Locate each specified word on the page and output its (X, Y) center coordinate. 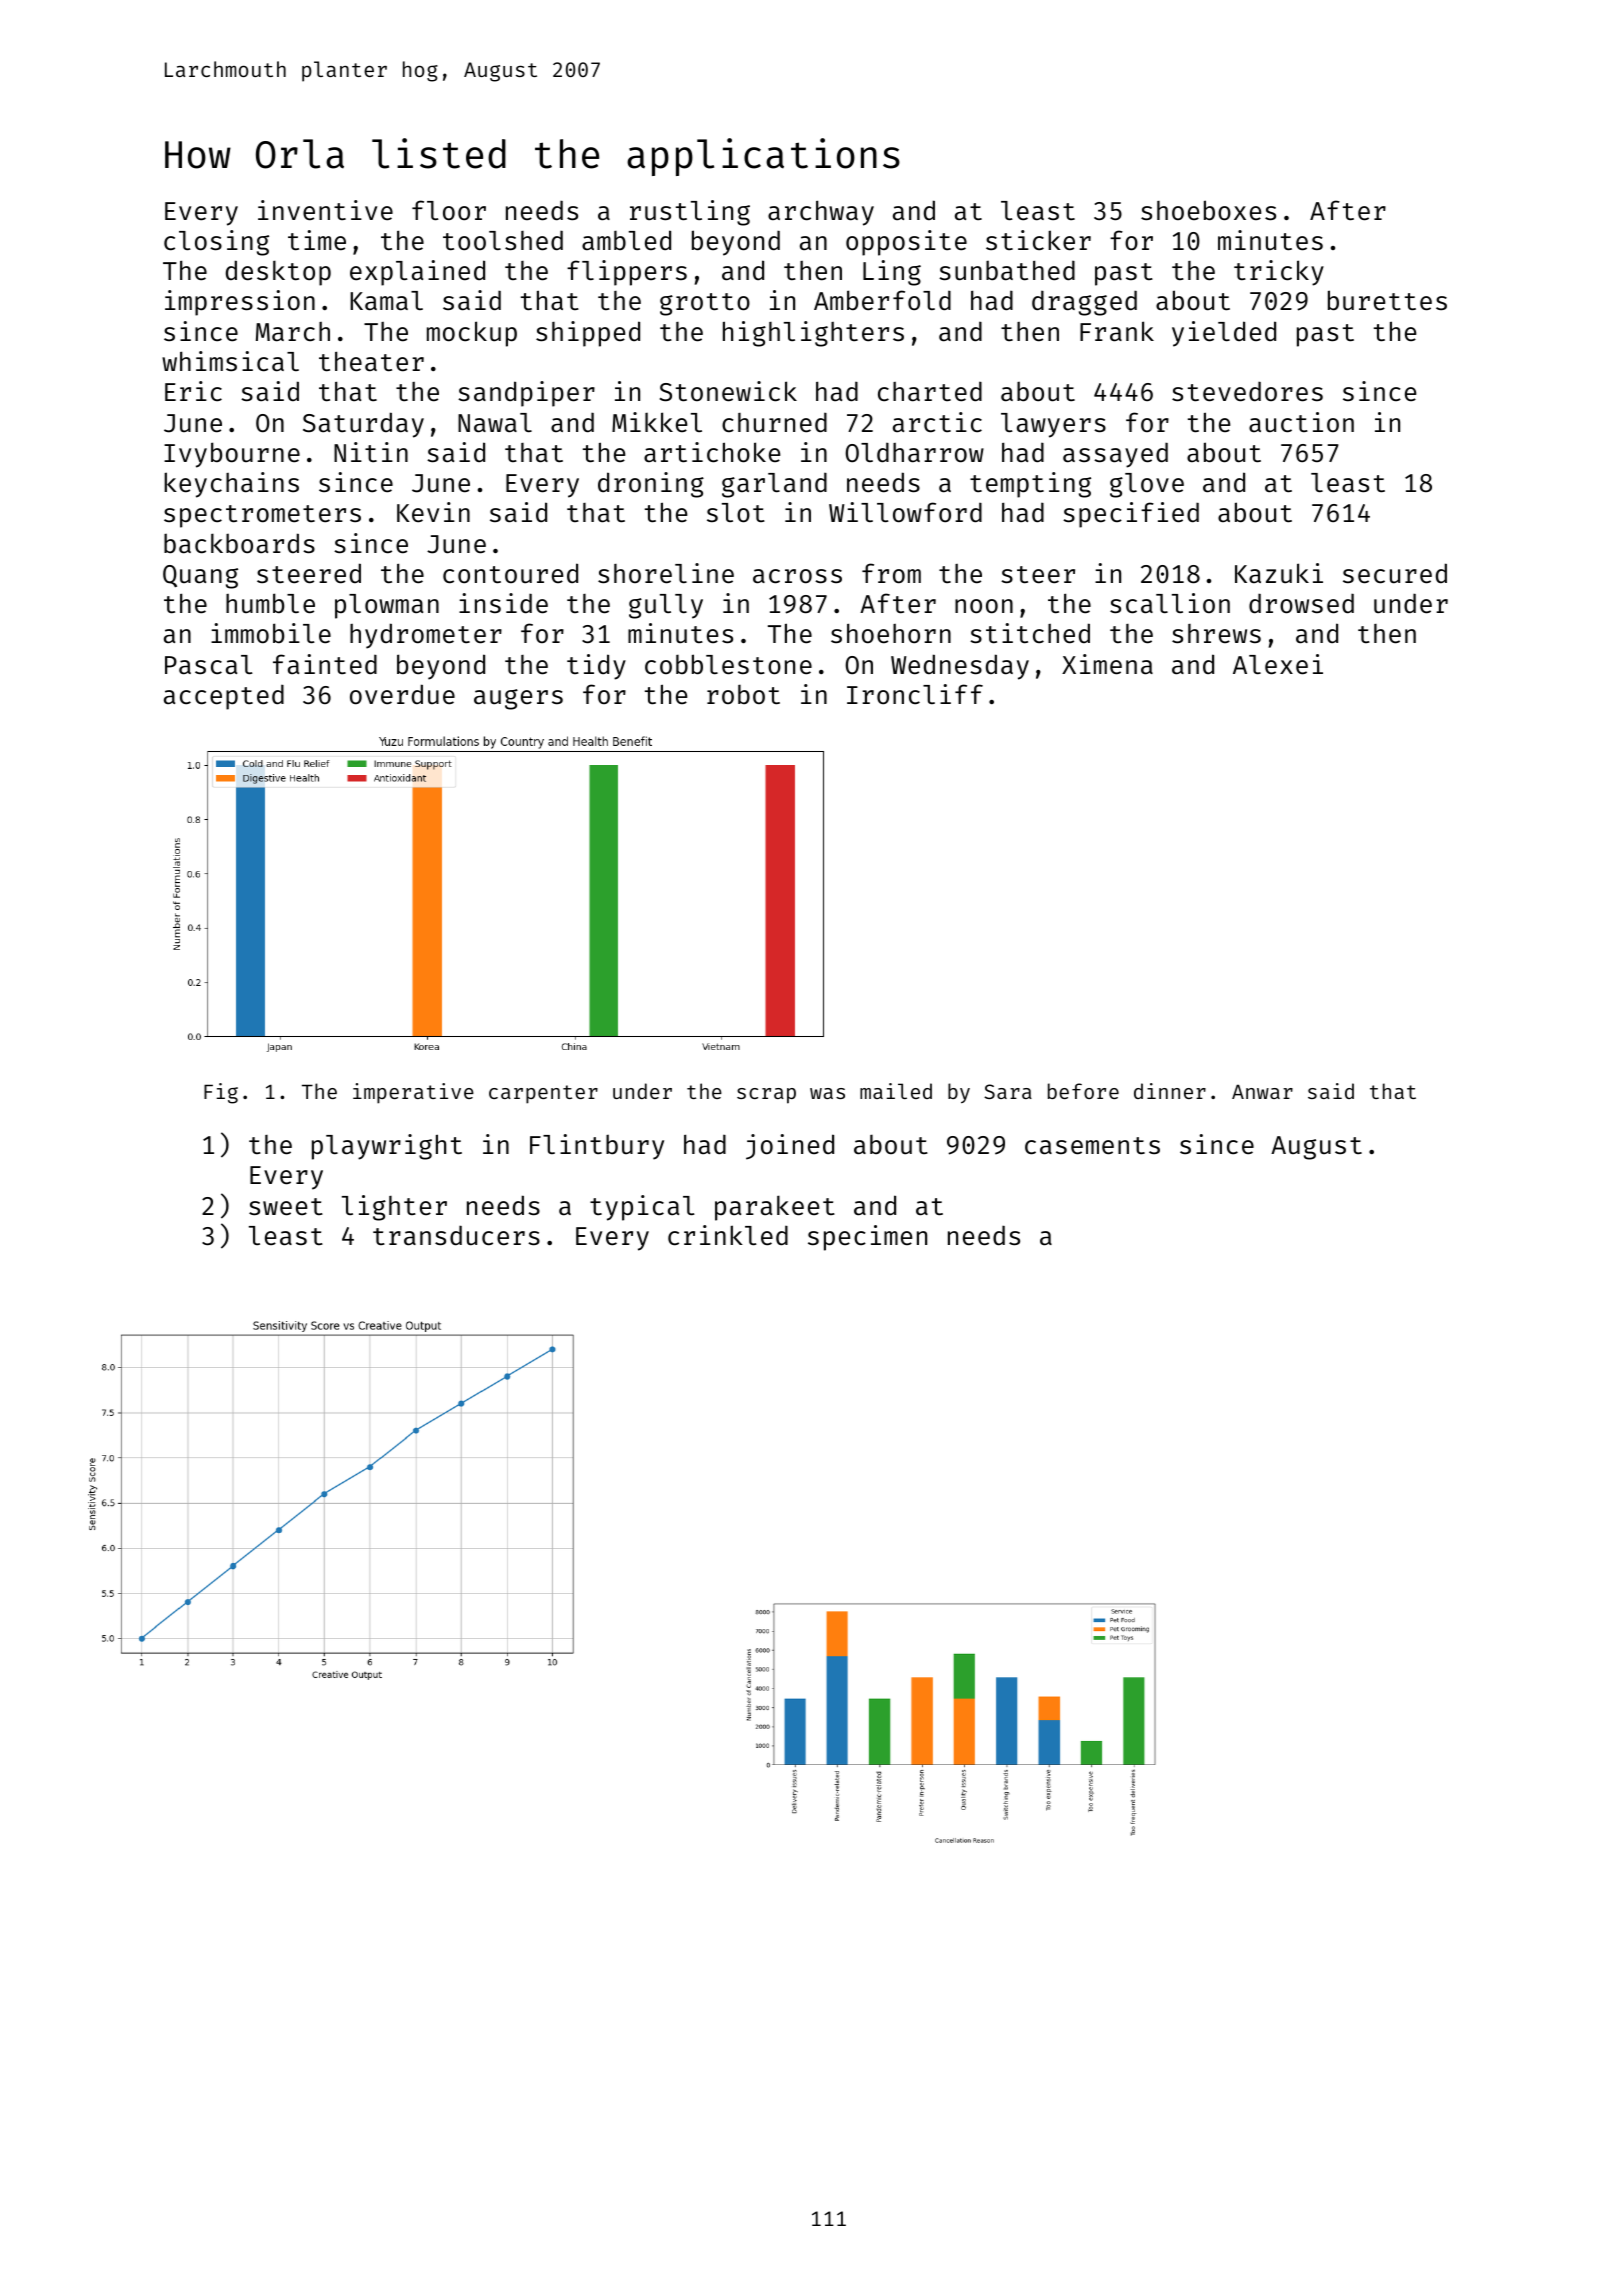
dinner (1170, 1091)
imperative (413, 1093)
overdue (402, 694)
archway (821, 213)
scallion (1170, 603)
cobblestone (728, 664)
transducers (456, 1235)
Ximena (1107, 664)
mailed (896, 1091)
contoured (510, 573)
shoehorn (891, 634)
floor (449, 210)
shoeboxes (1208, 210)
